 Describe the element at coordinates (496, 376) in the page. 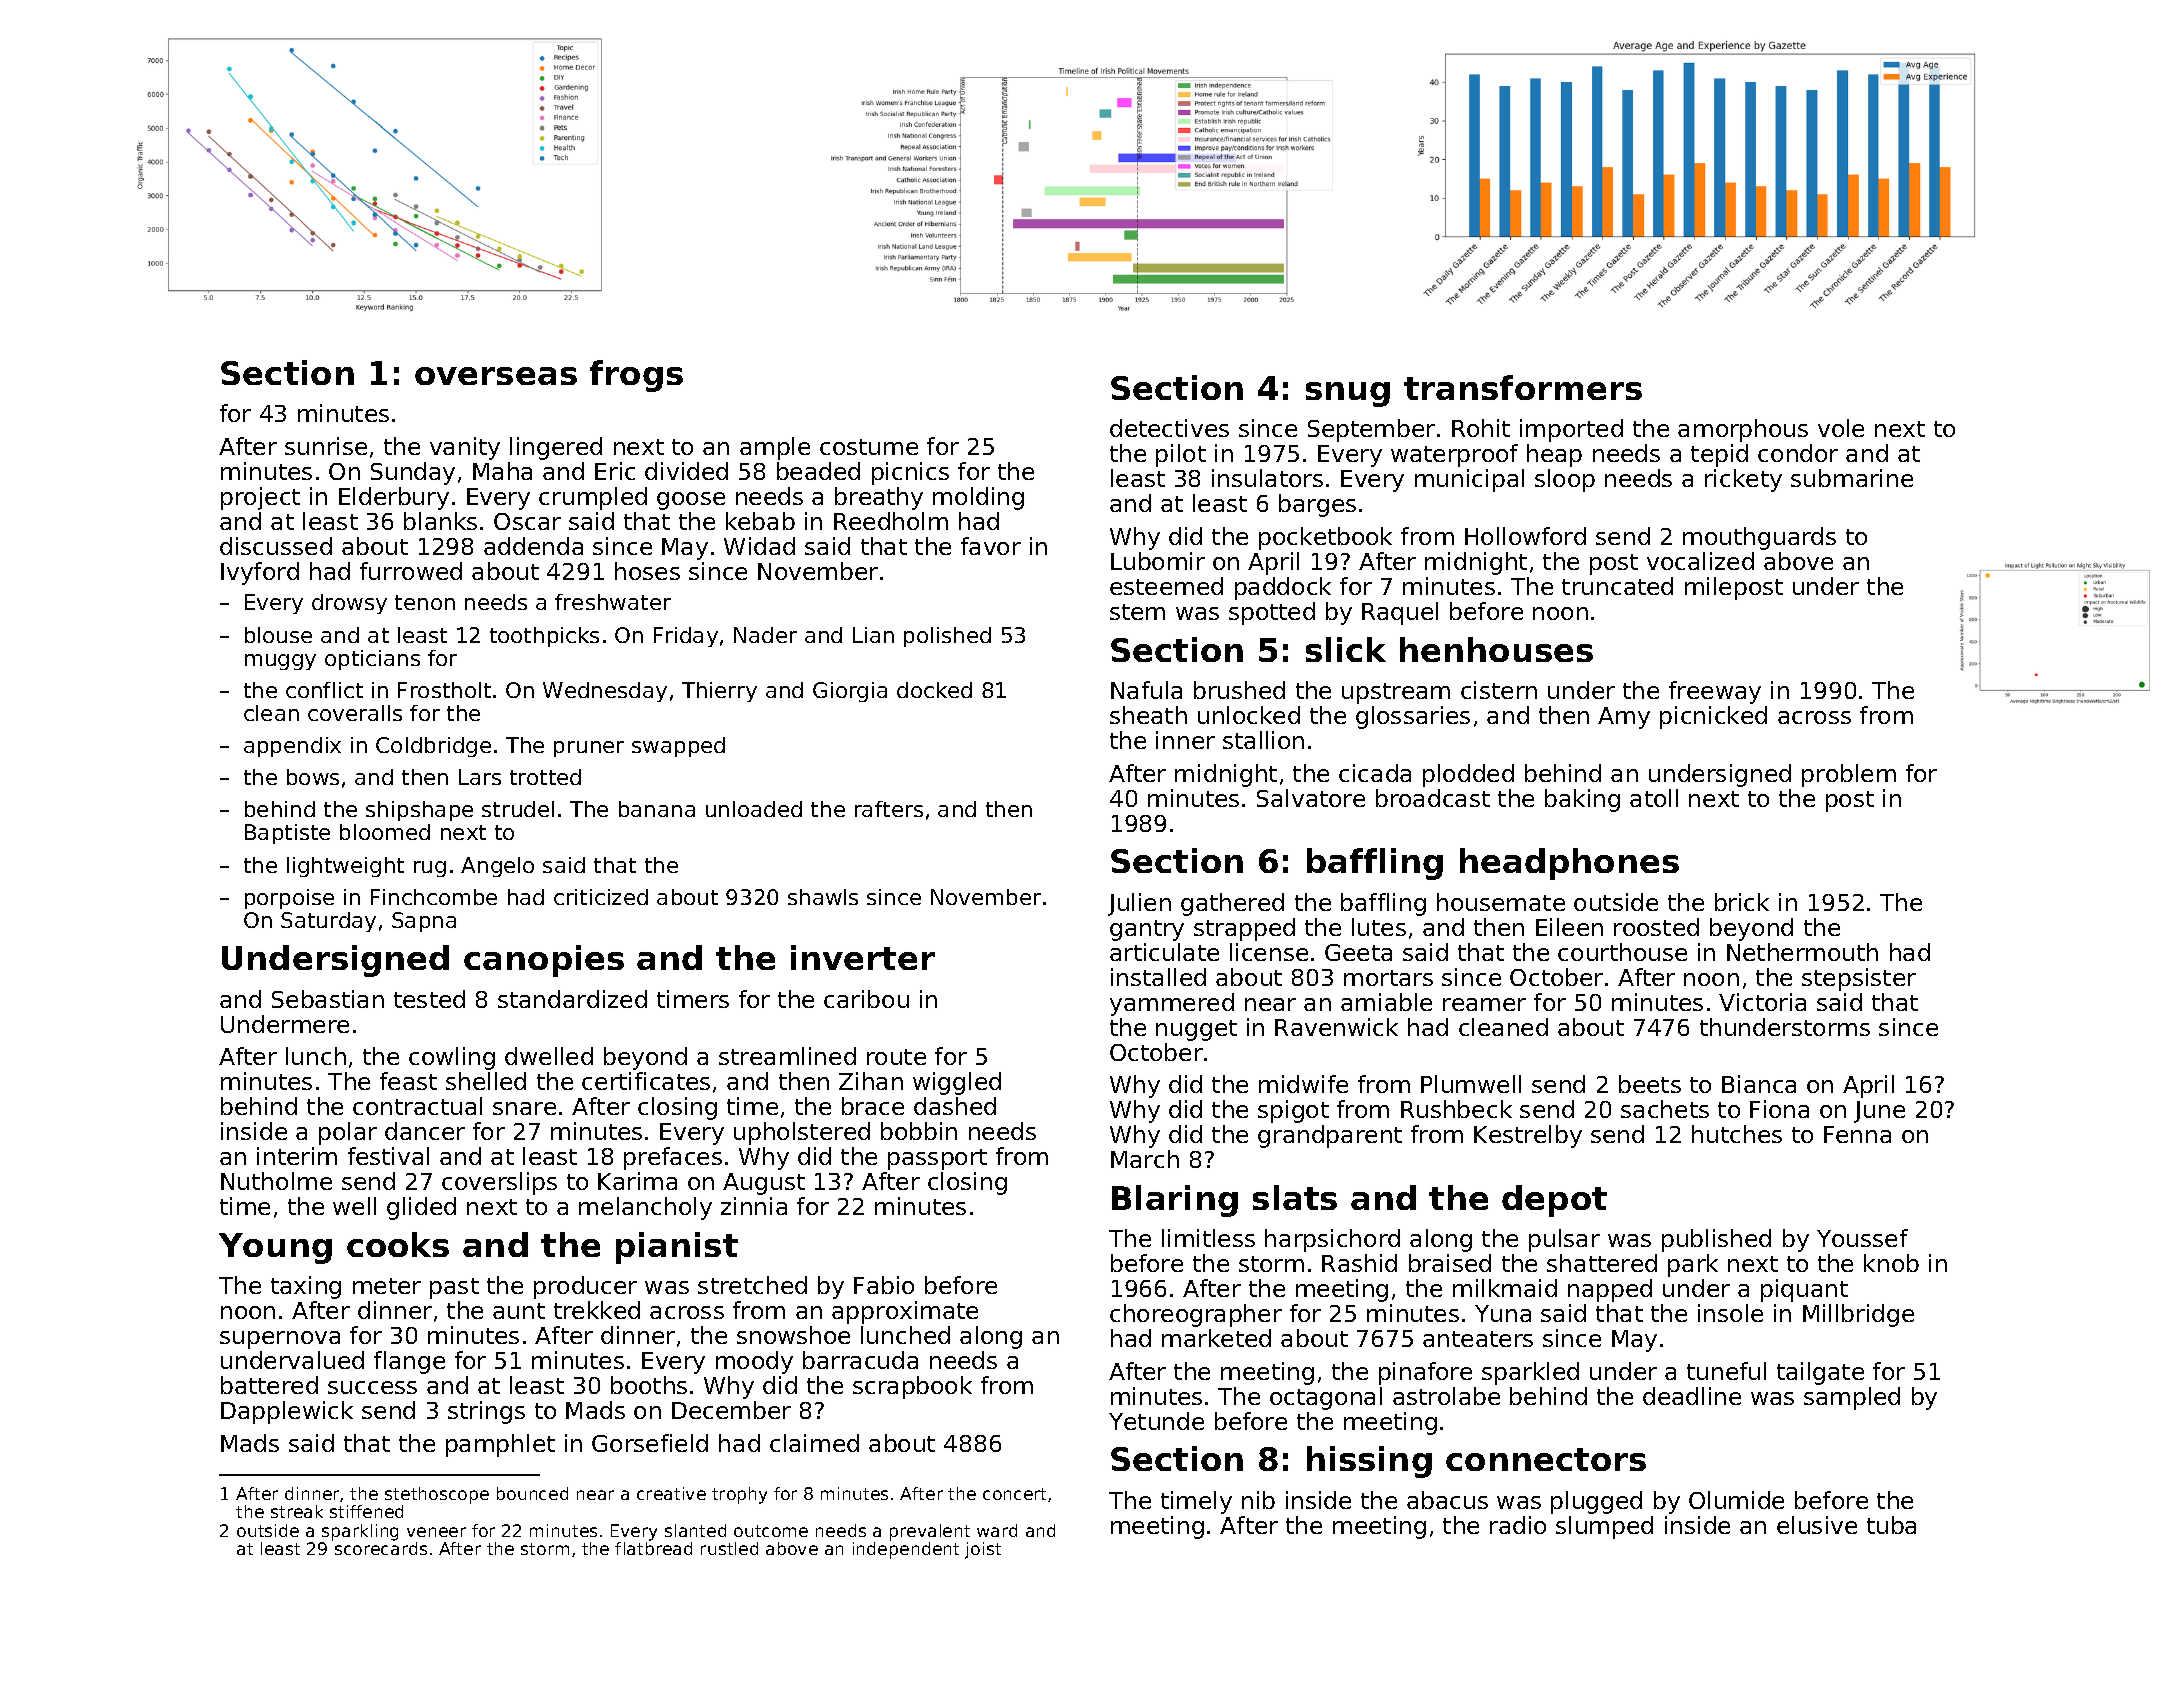

I see `overseas` at that location.
